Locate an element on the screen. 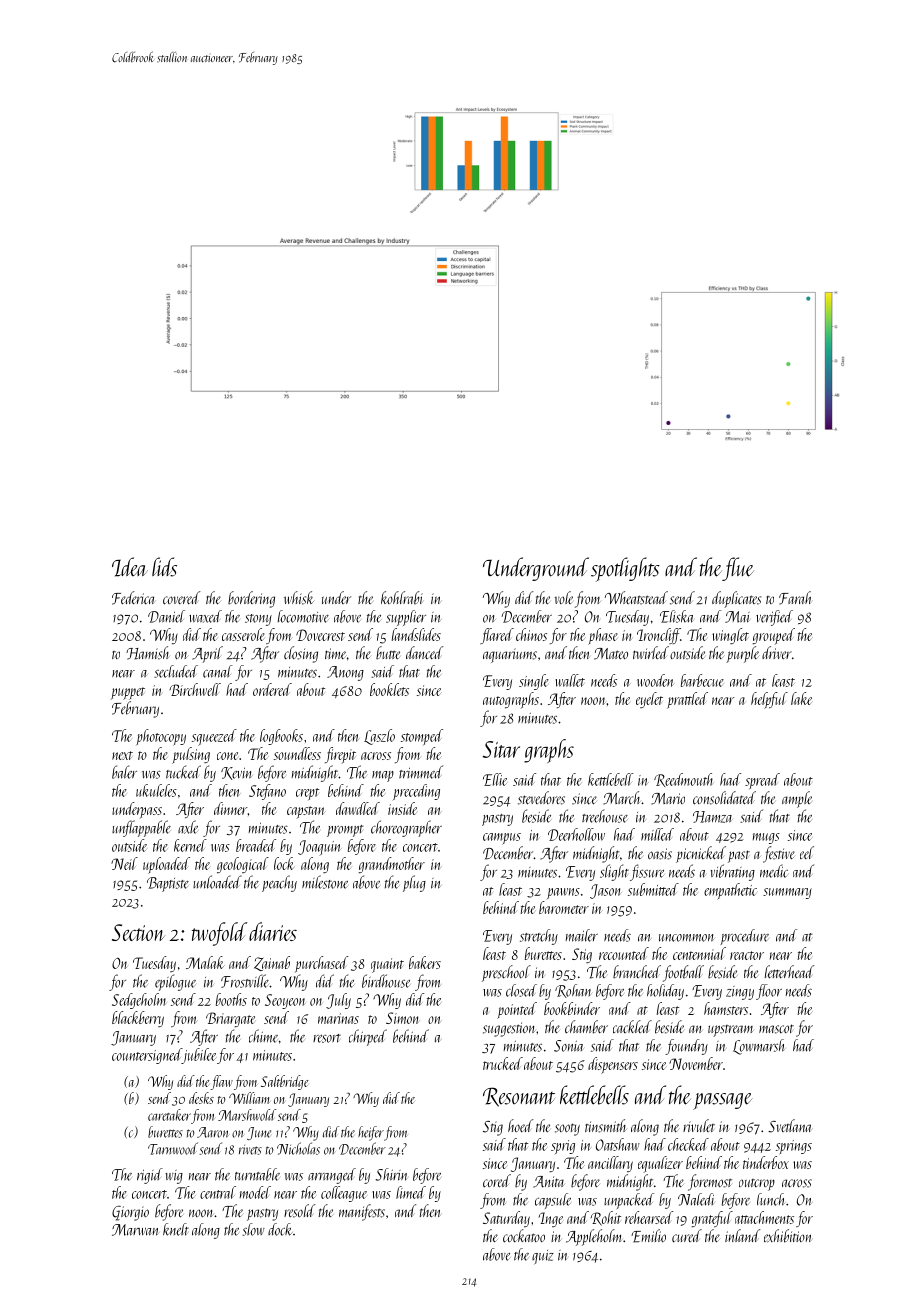 This screenshot has width=924, height=1308. flue is located at coordinates (738, 569).
